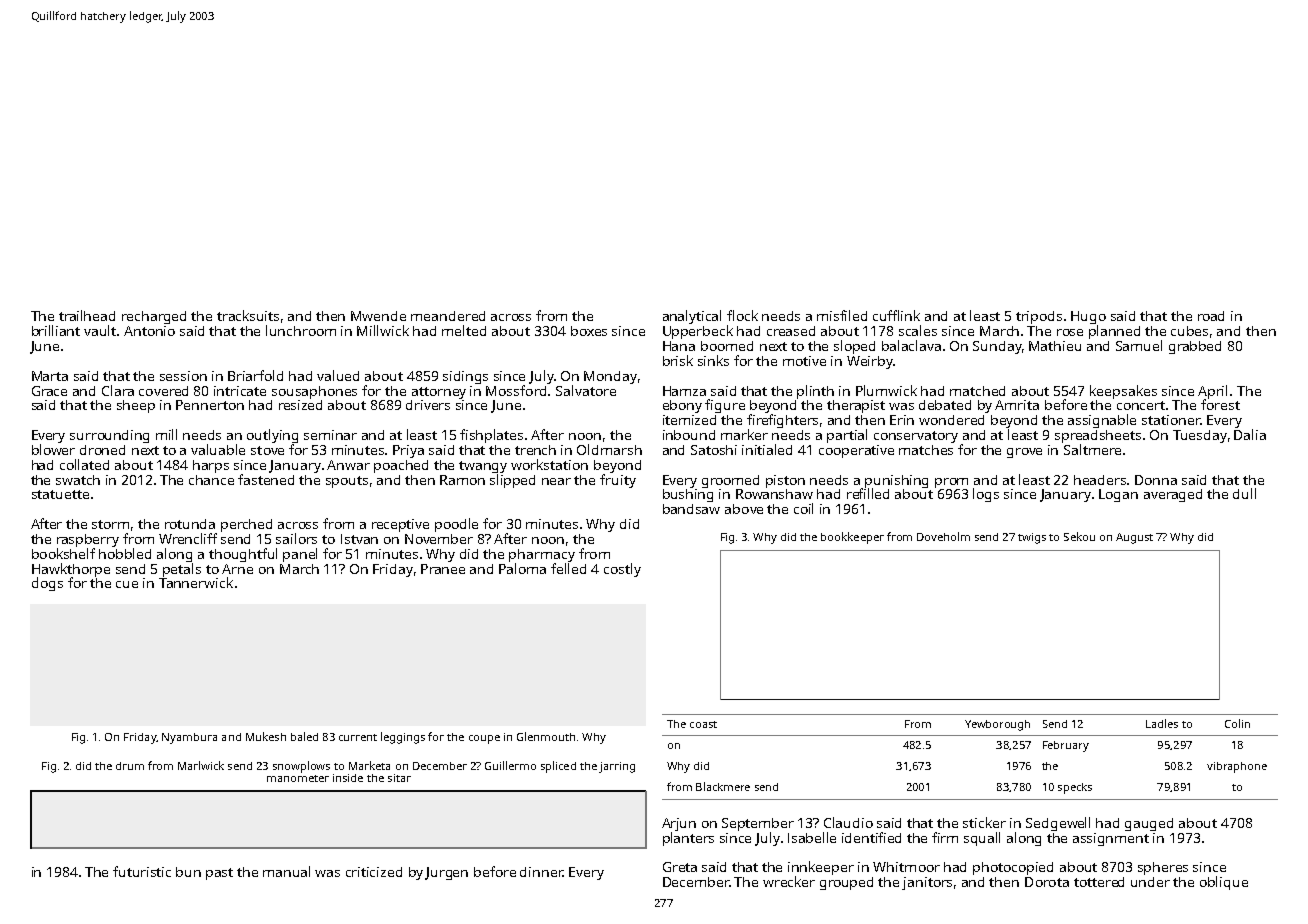 This screenshot has width=1308, height=924. What do you see at coordinates (692, 317) in the screenshot?
I see `analytical` at bounding box center [692, 317].
